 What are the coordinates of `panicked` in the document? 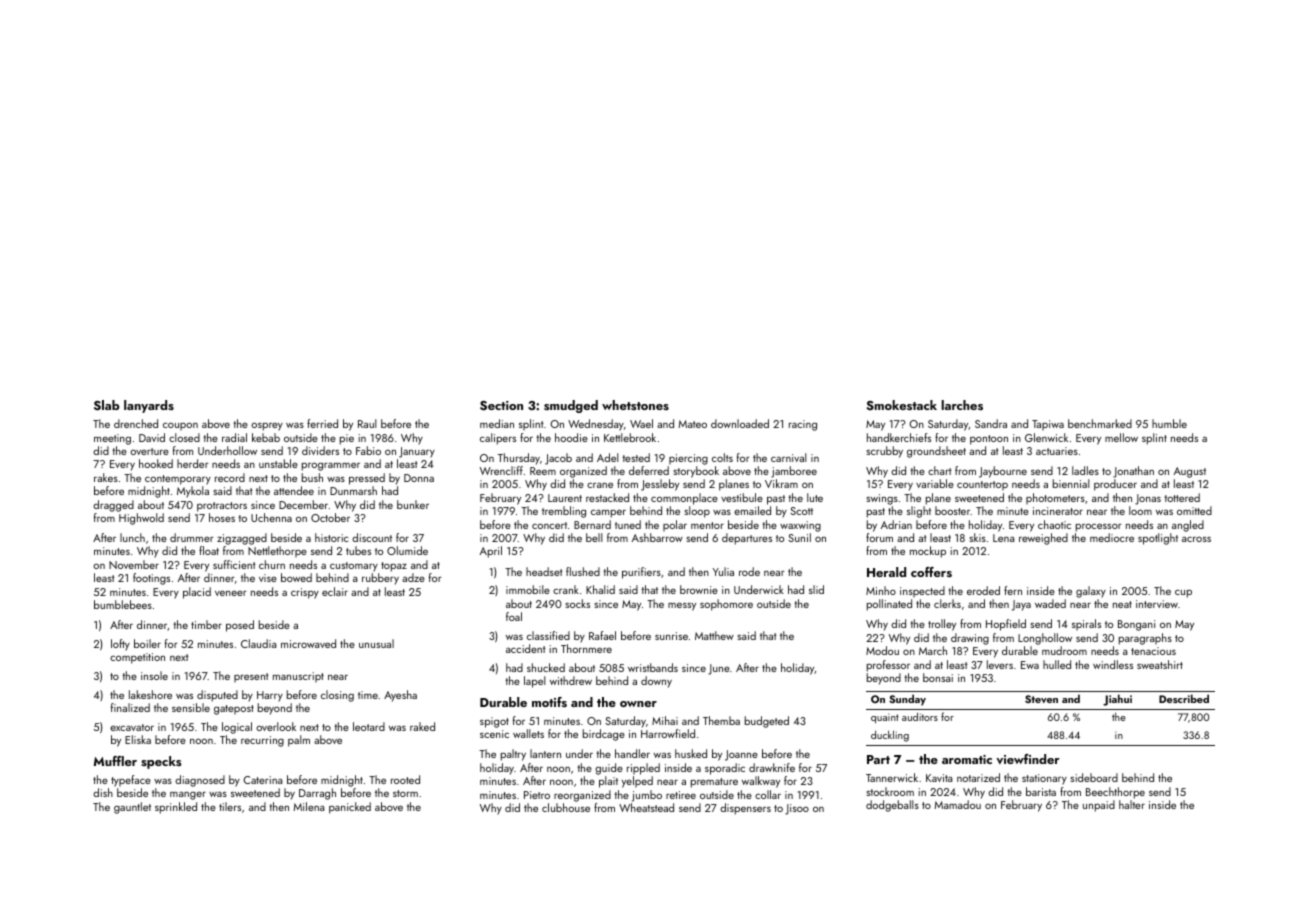 It's located at (350, 808).
